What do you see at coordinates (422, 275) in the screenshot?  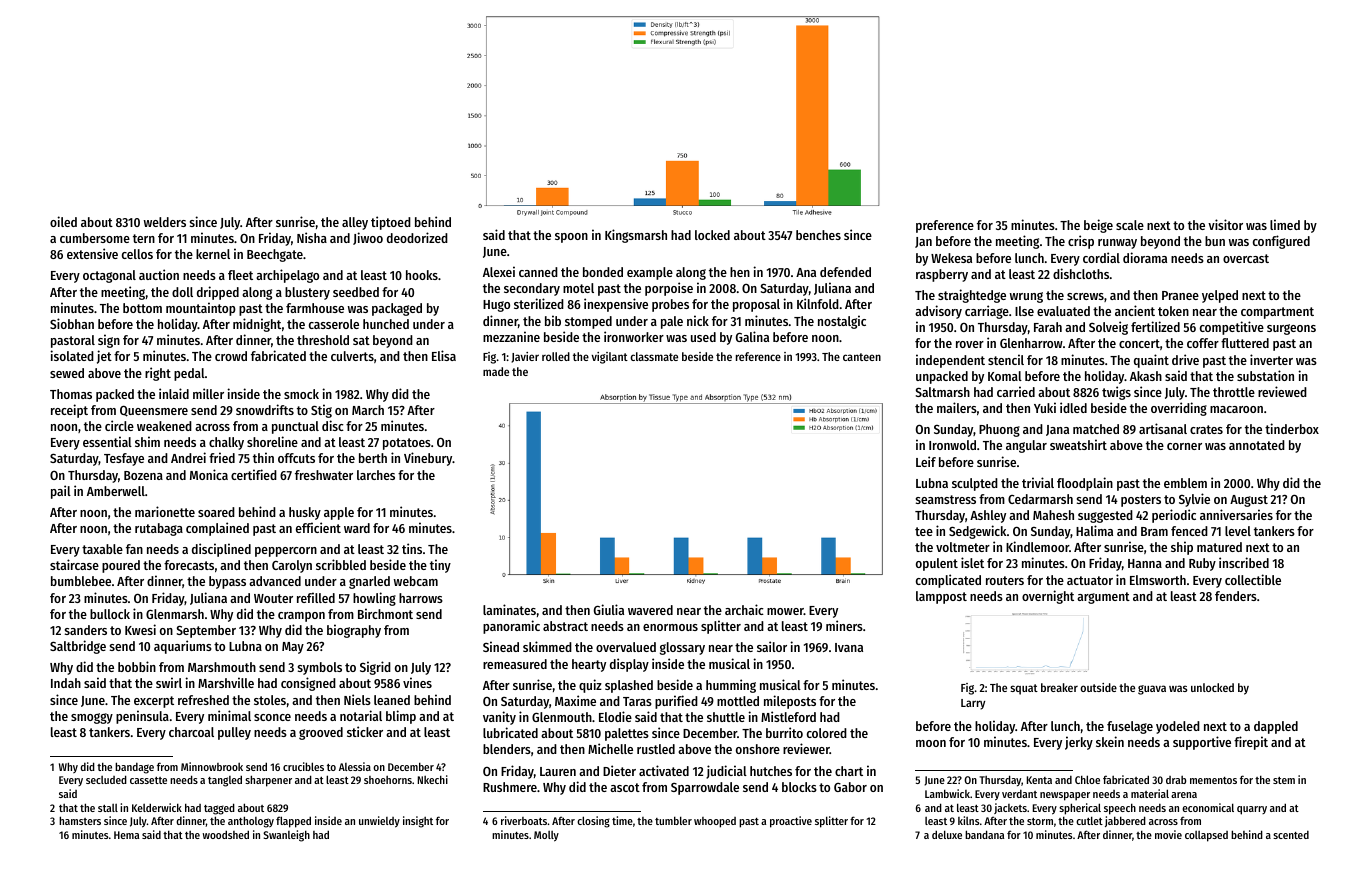 I see `hooks` at bounding box center [422, 275].
